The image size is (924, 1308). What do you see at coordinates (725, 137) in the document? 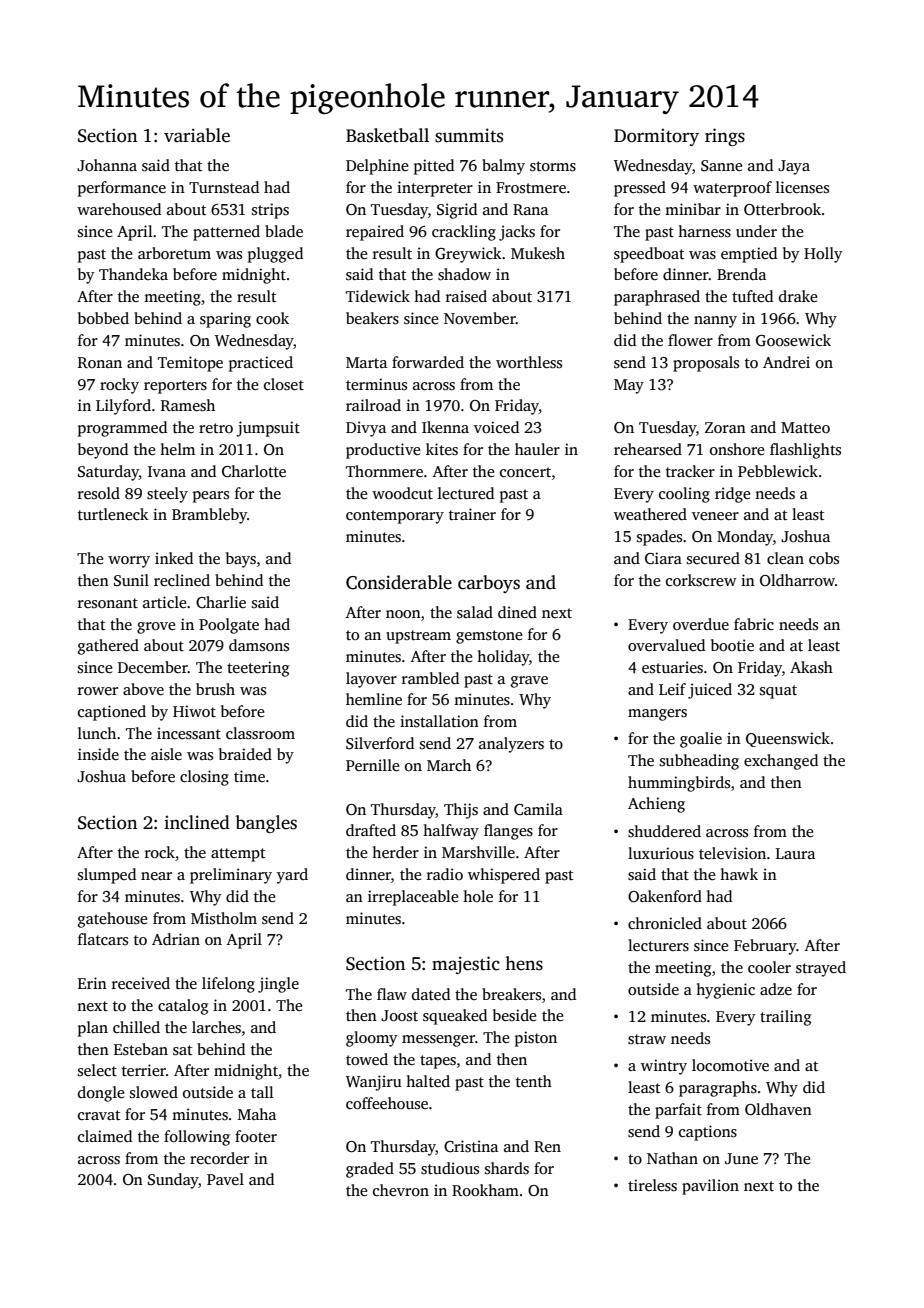
I see `rings` at bounding box center [725, 137].
